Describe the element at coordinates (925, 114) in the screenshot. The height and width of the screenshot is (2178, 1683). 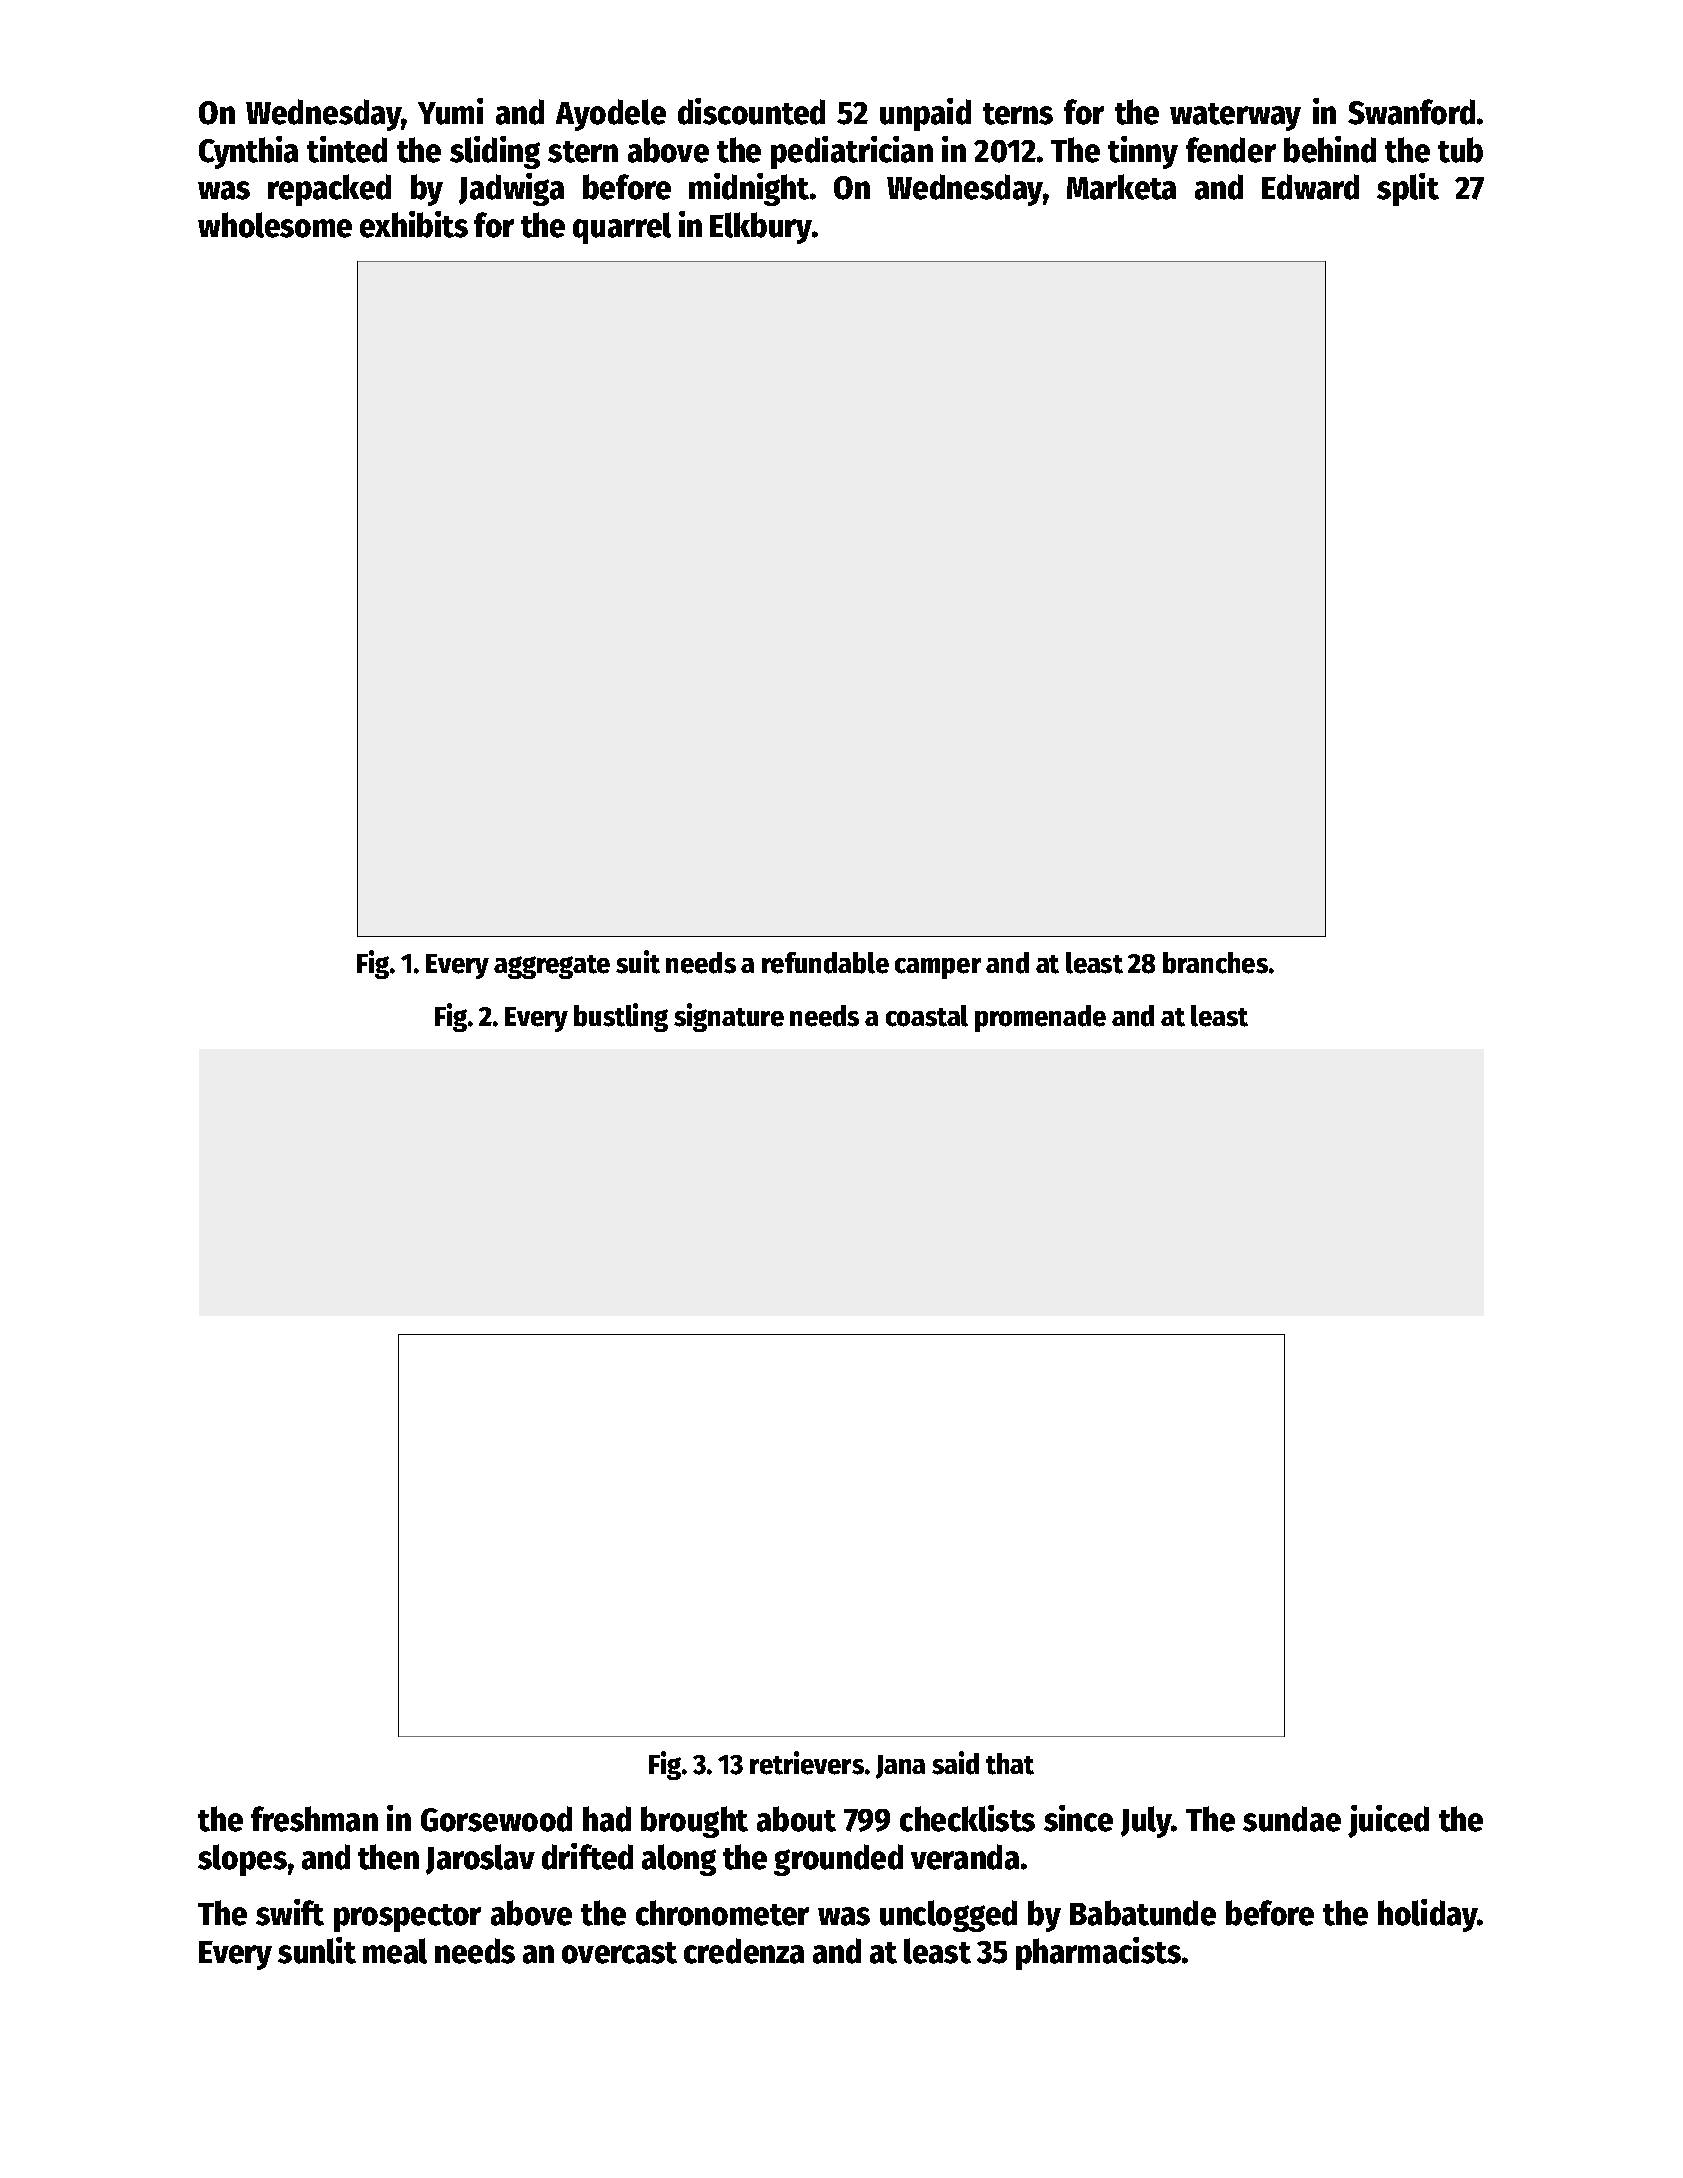
I see `unpaid` at that location.
